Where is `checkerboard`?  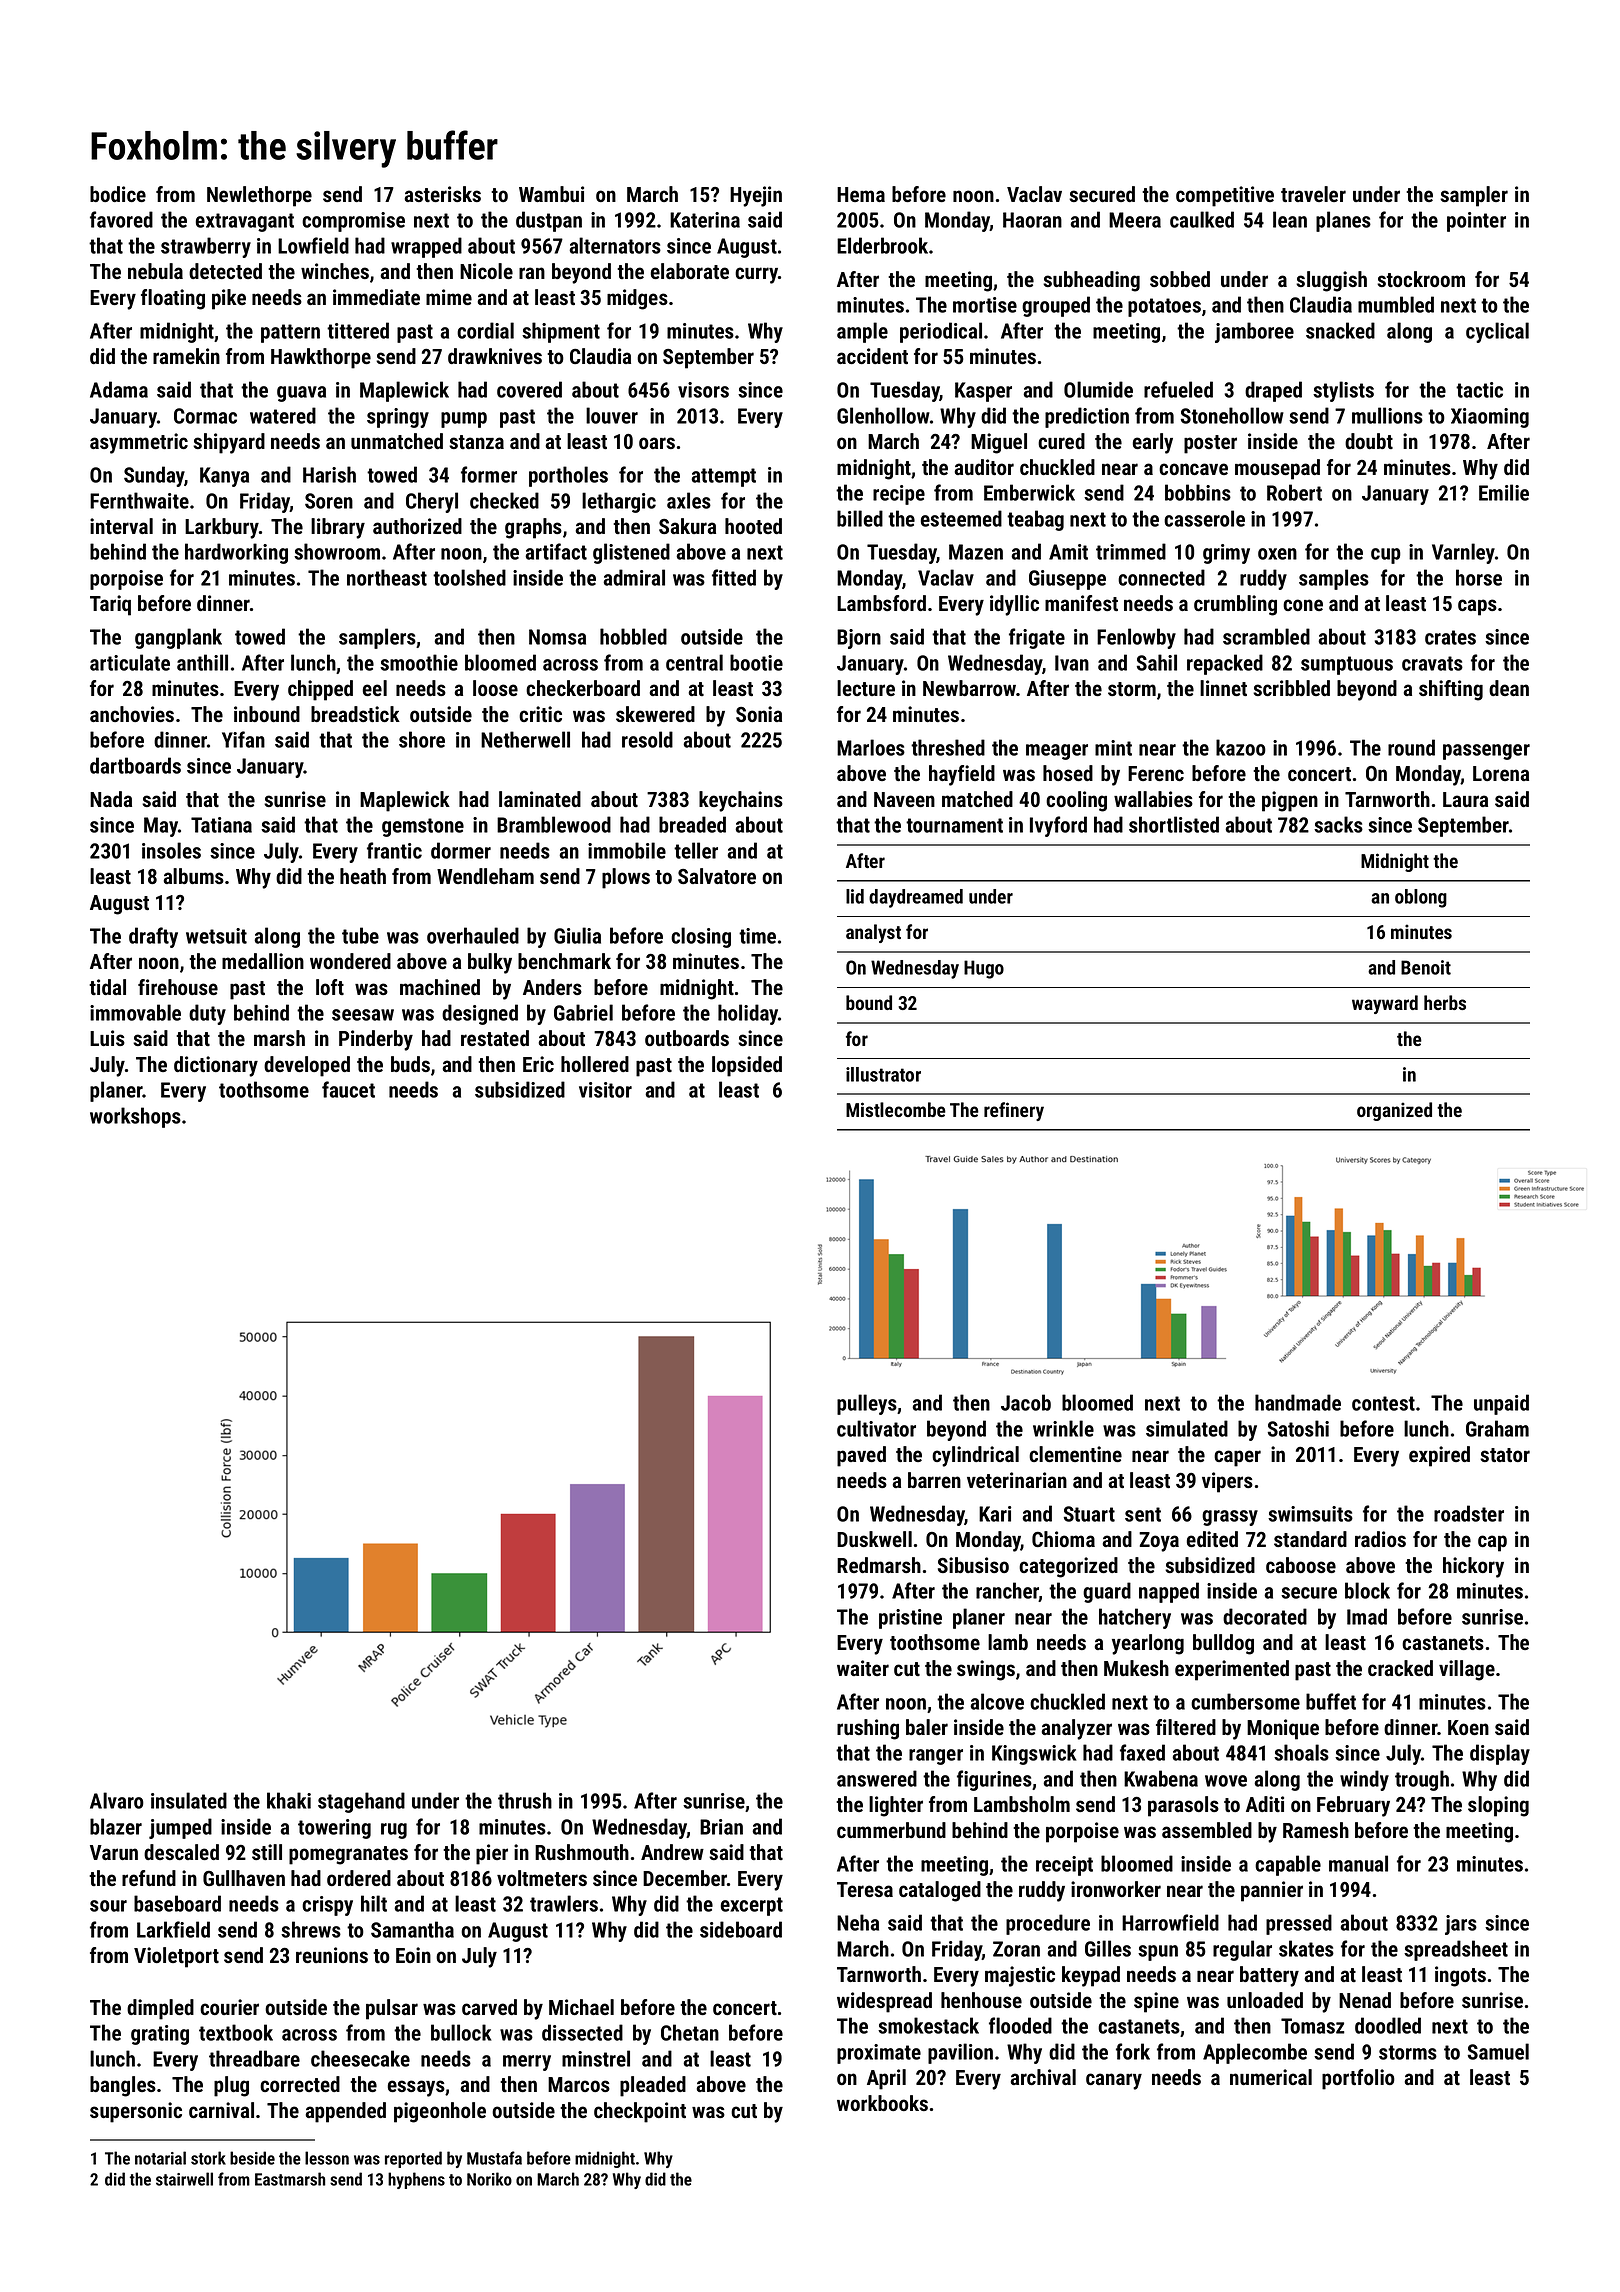 checkerboard is located at coordinates (583, 688).
